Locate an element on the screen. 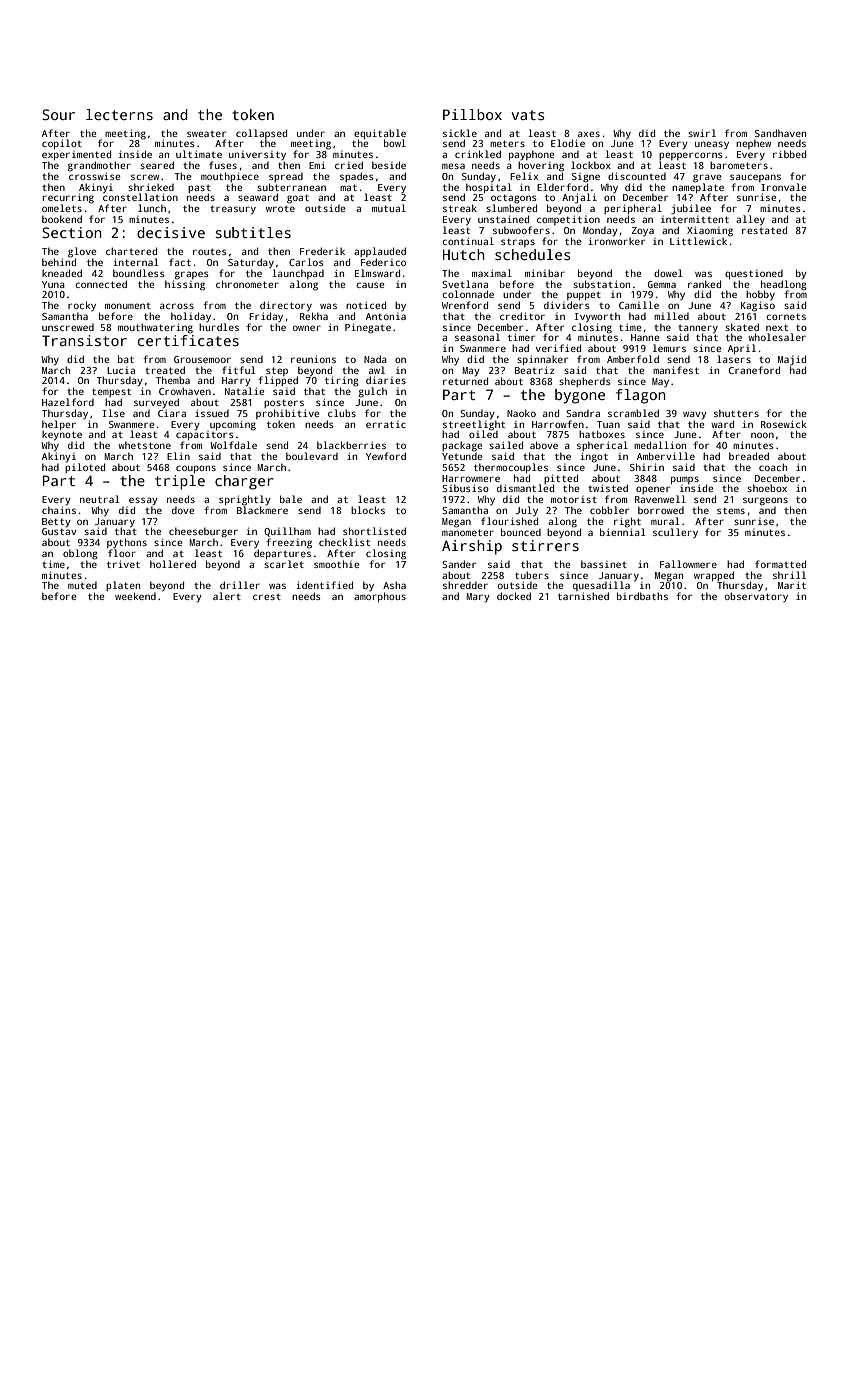 The image size is (849, 1400). Antonia is located at coordinates (386, 316).
